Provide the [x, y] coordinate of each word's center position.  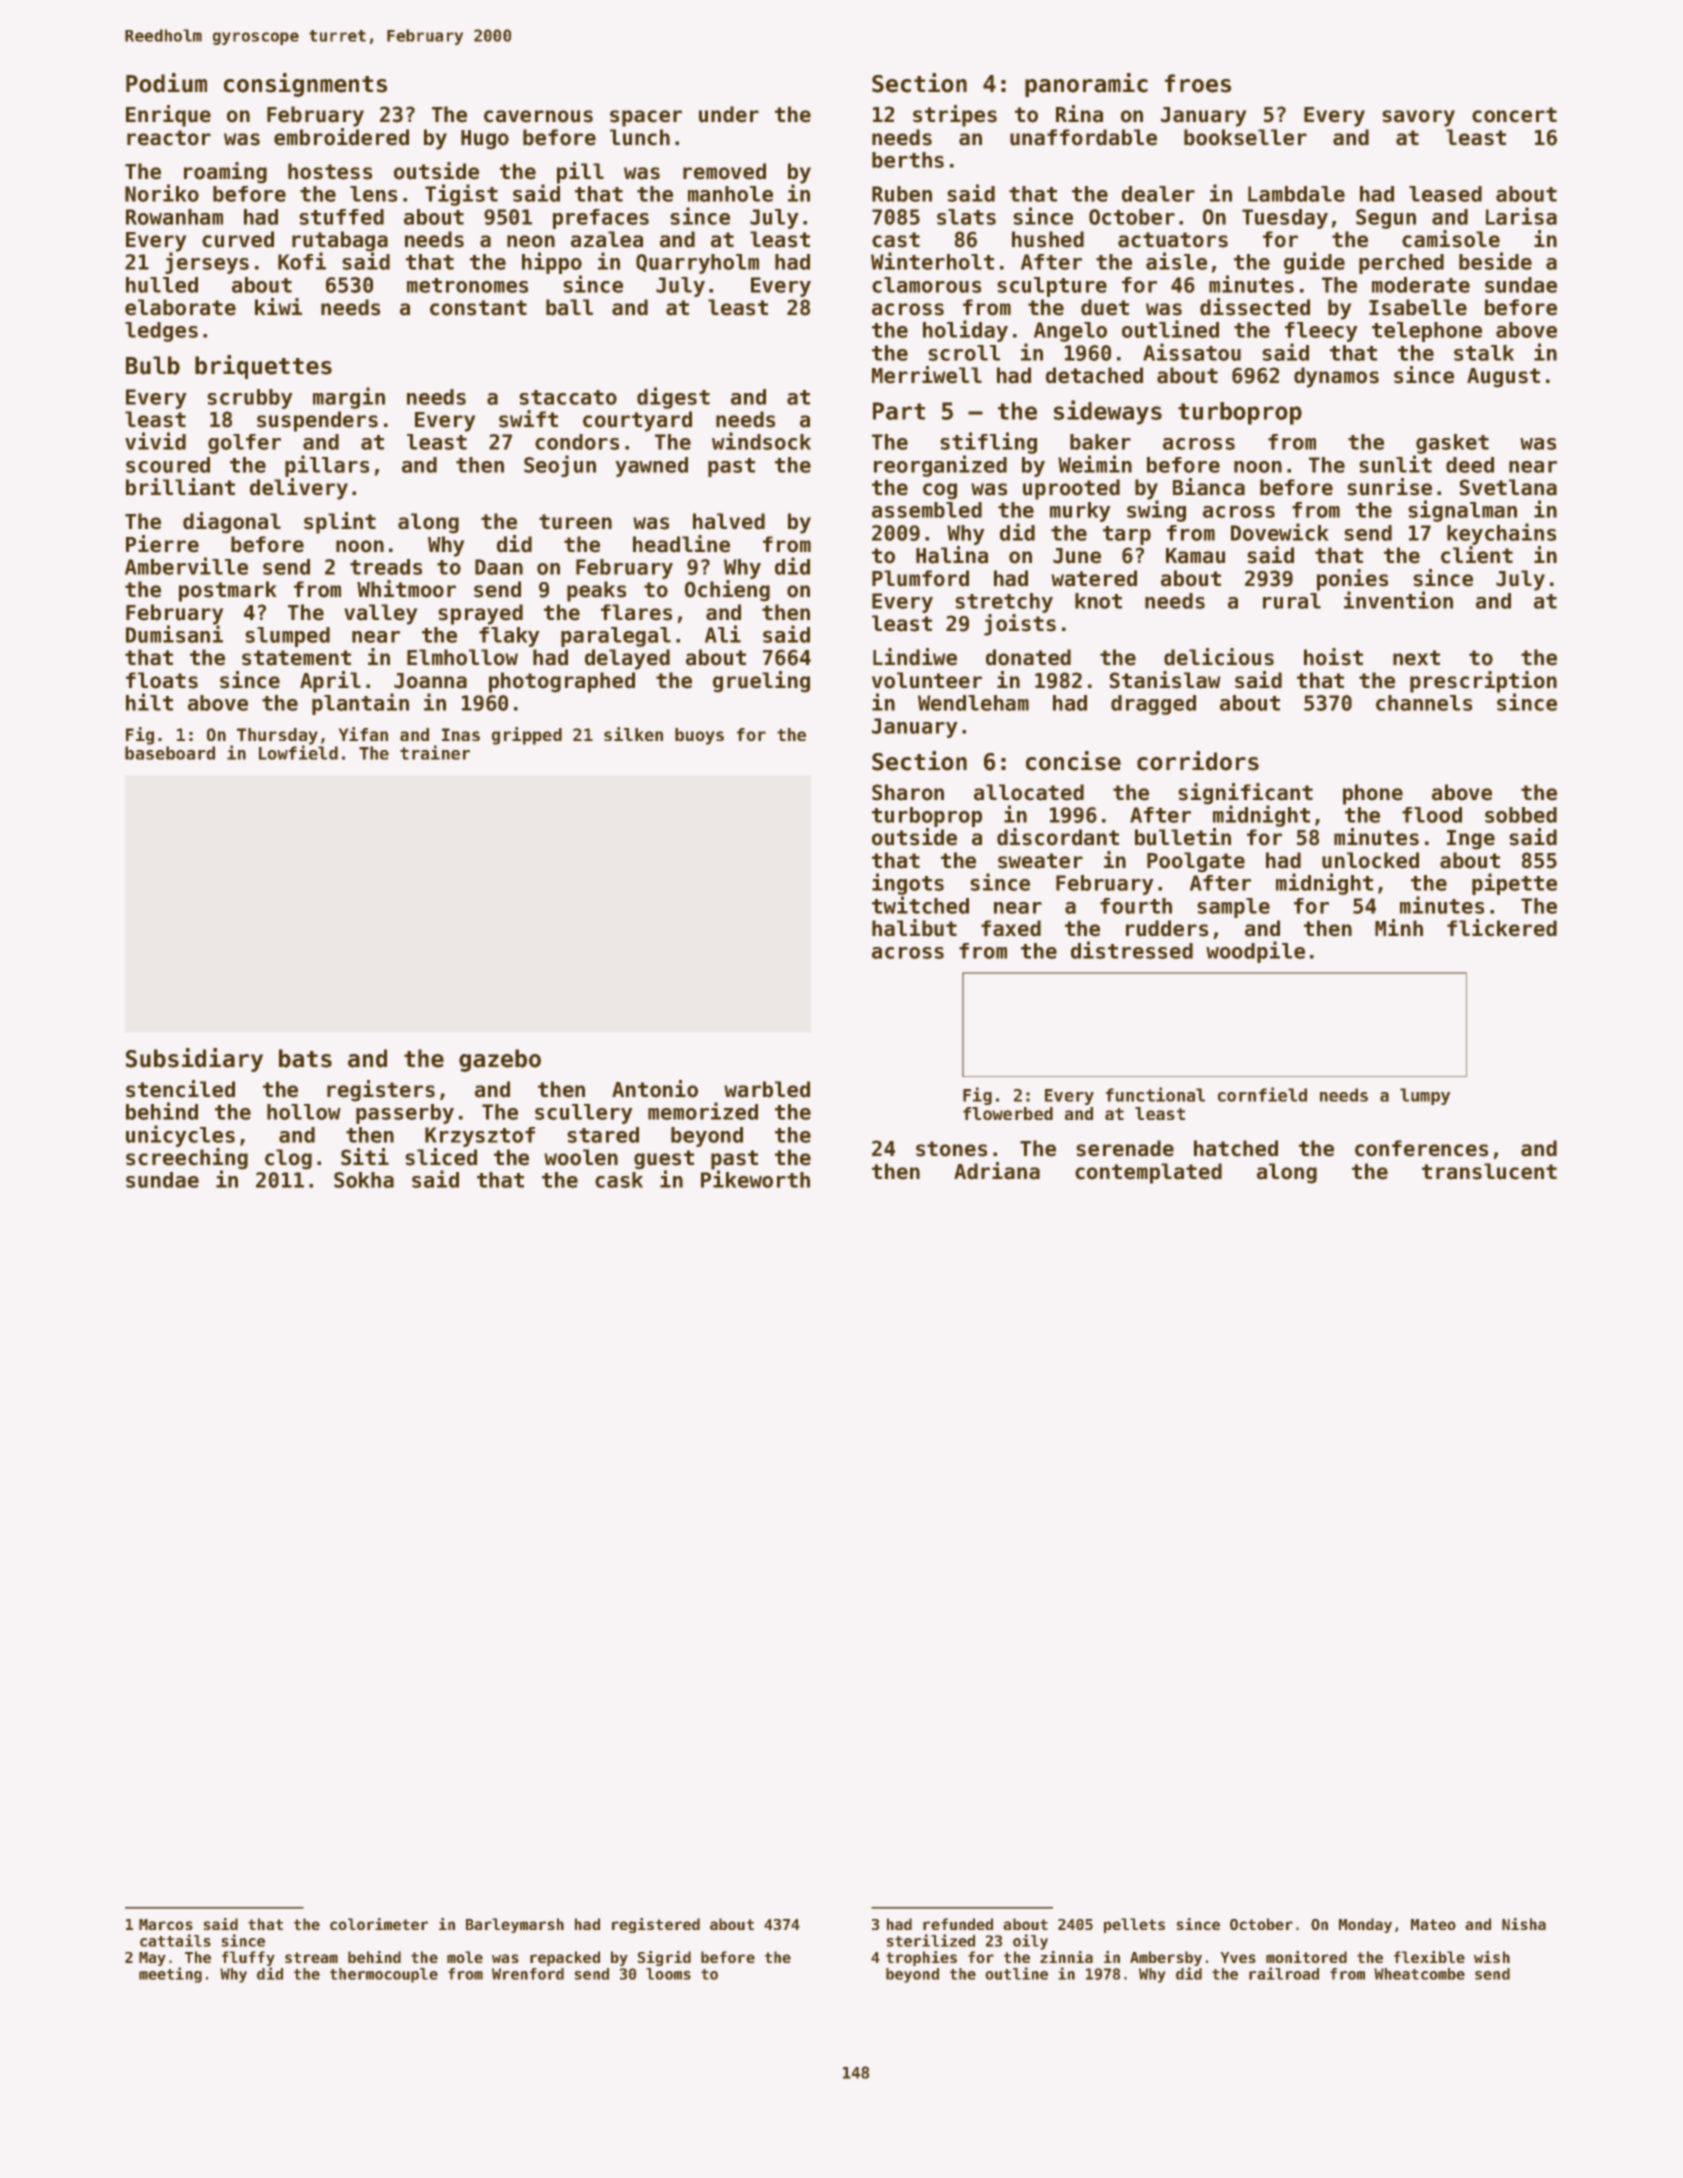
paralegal [616, 637]
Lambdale [1296, 194]
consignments [305, 85]
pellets [1134, 1925]
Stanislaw [1165, 680]
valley [381, 614]
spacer [646, 118]
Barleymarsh [515, 1925]
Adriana [997, 1171]
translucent [1489, 1171]
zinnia [1066, 1957]
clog [288, 1159]
